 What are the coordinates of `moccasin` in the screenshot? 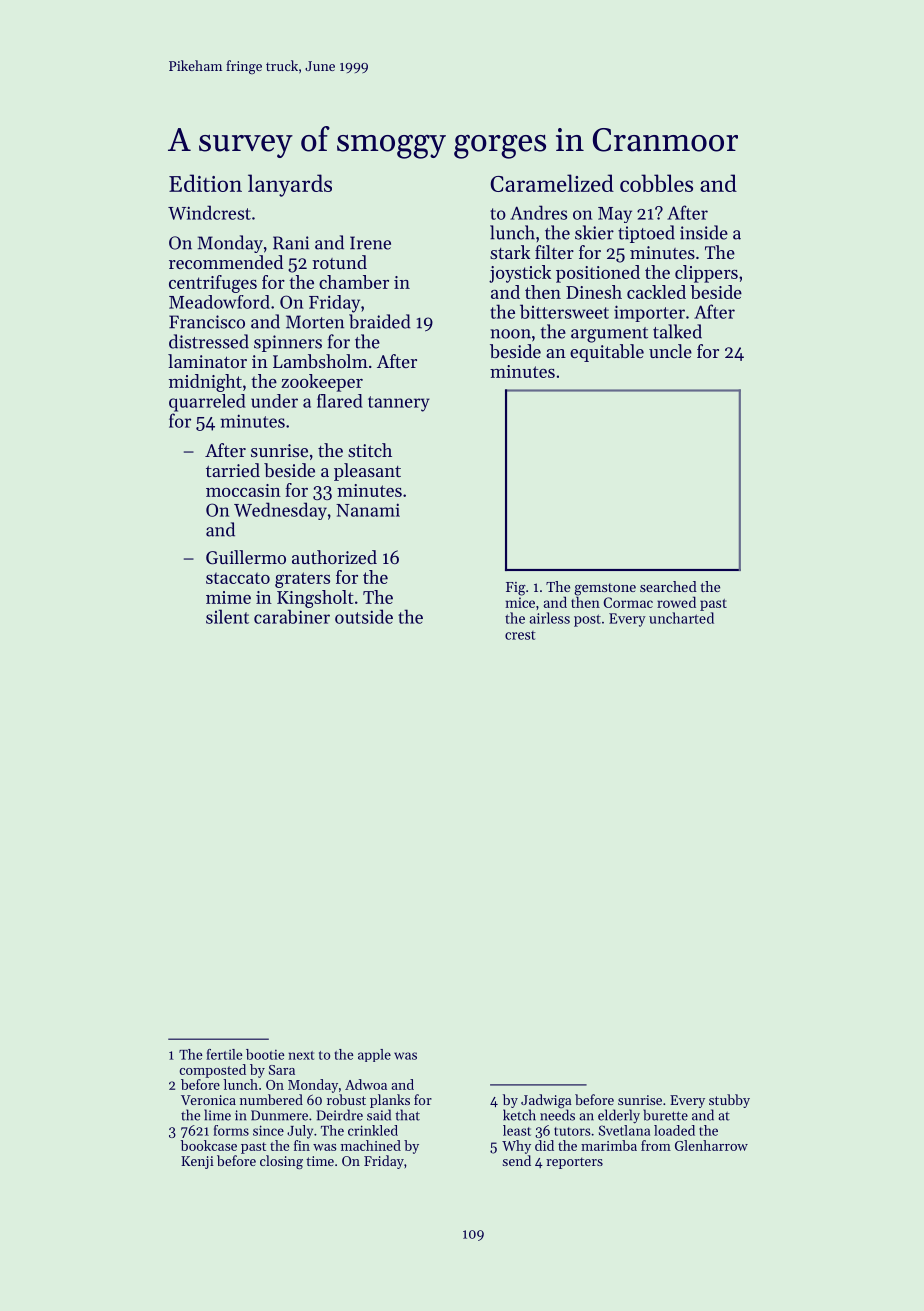 It's located at (243, 490).
